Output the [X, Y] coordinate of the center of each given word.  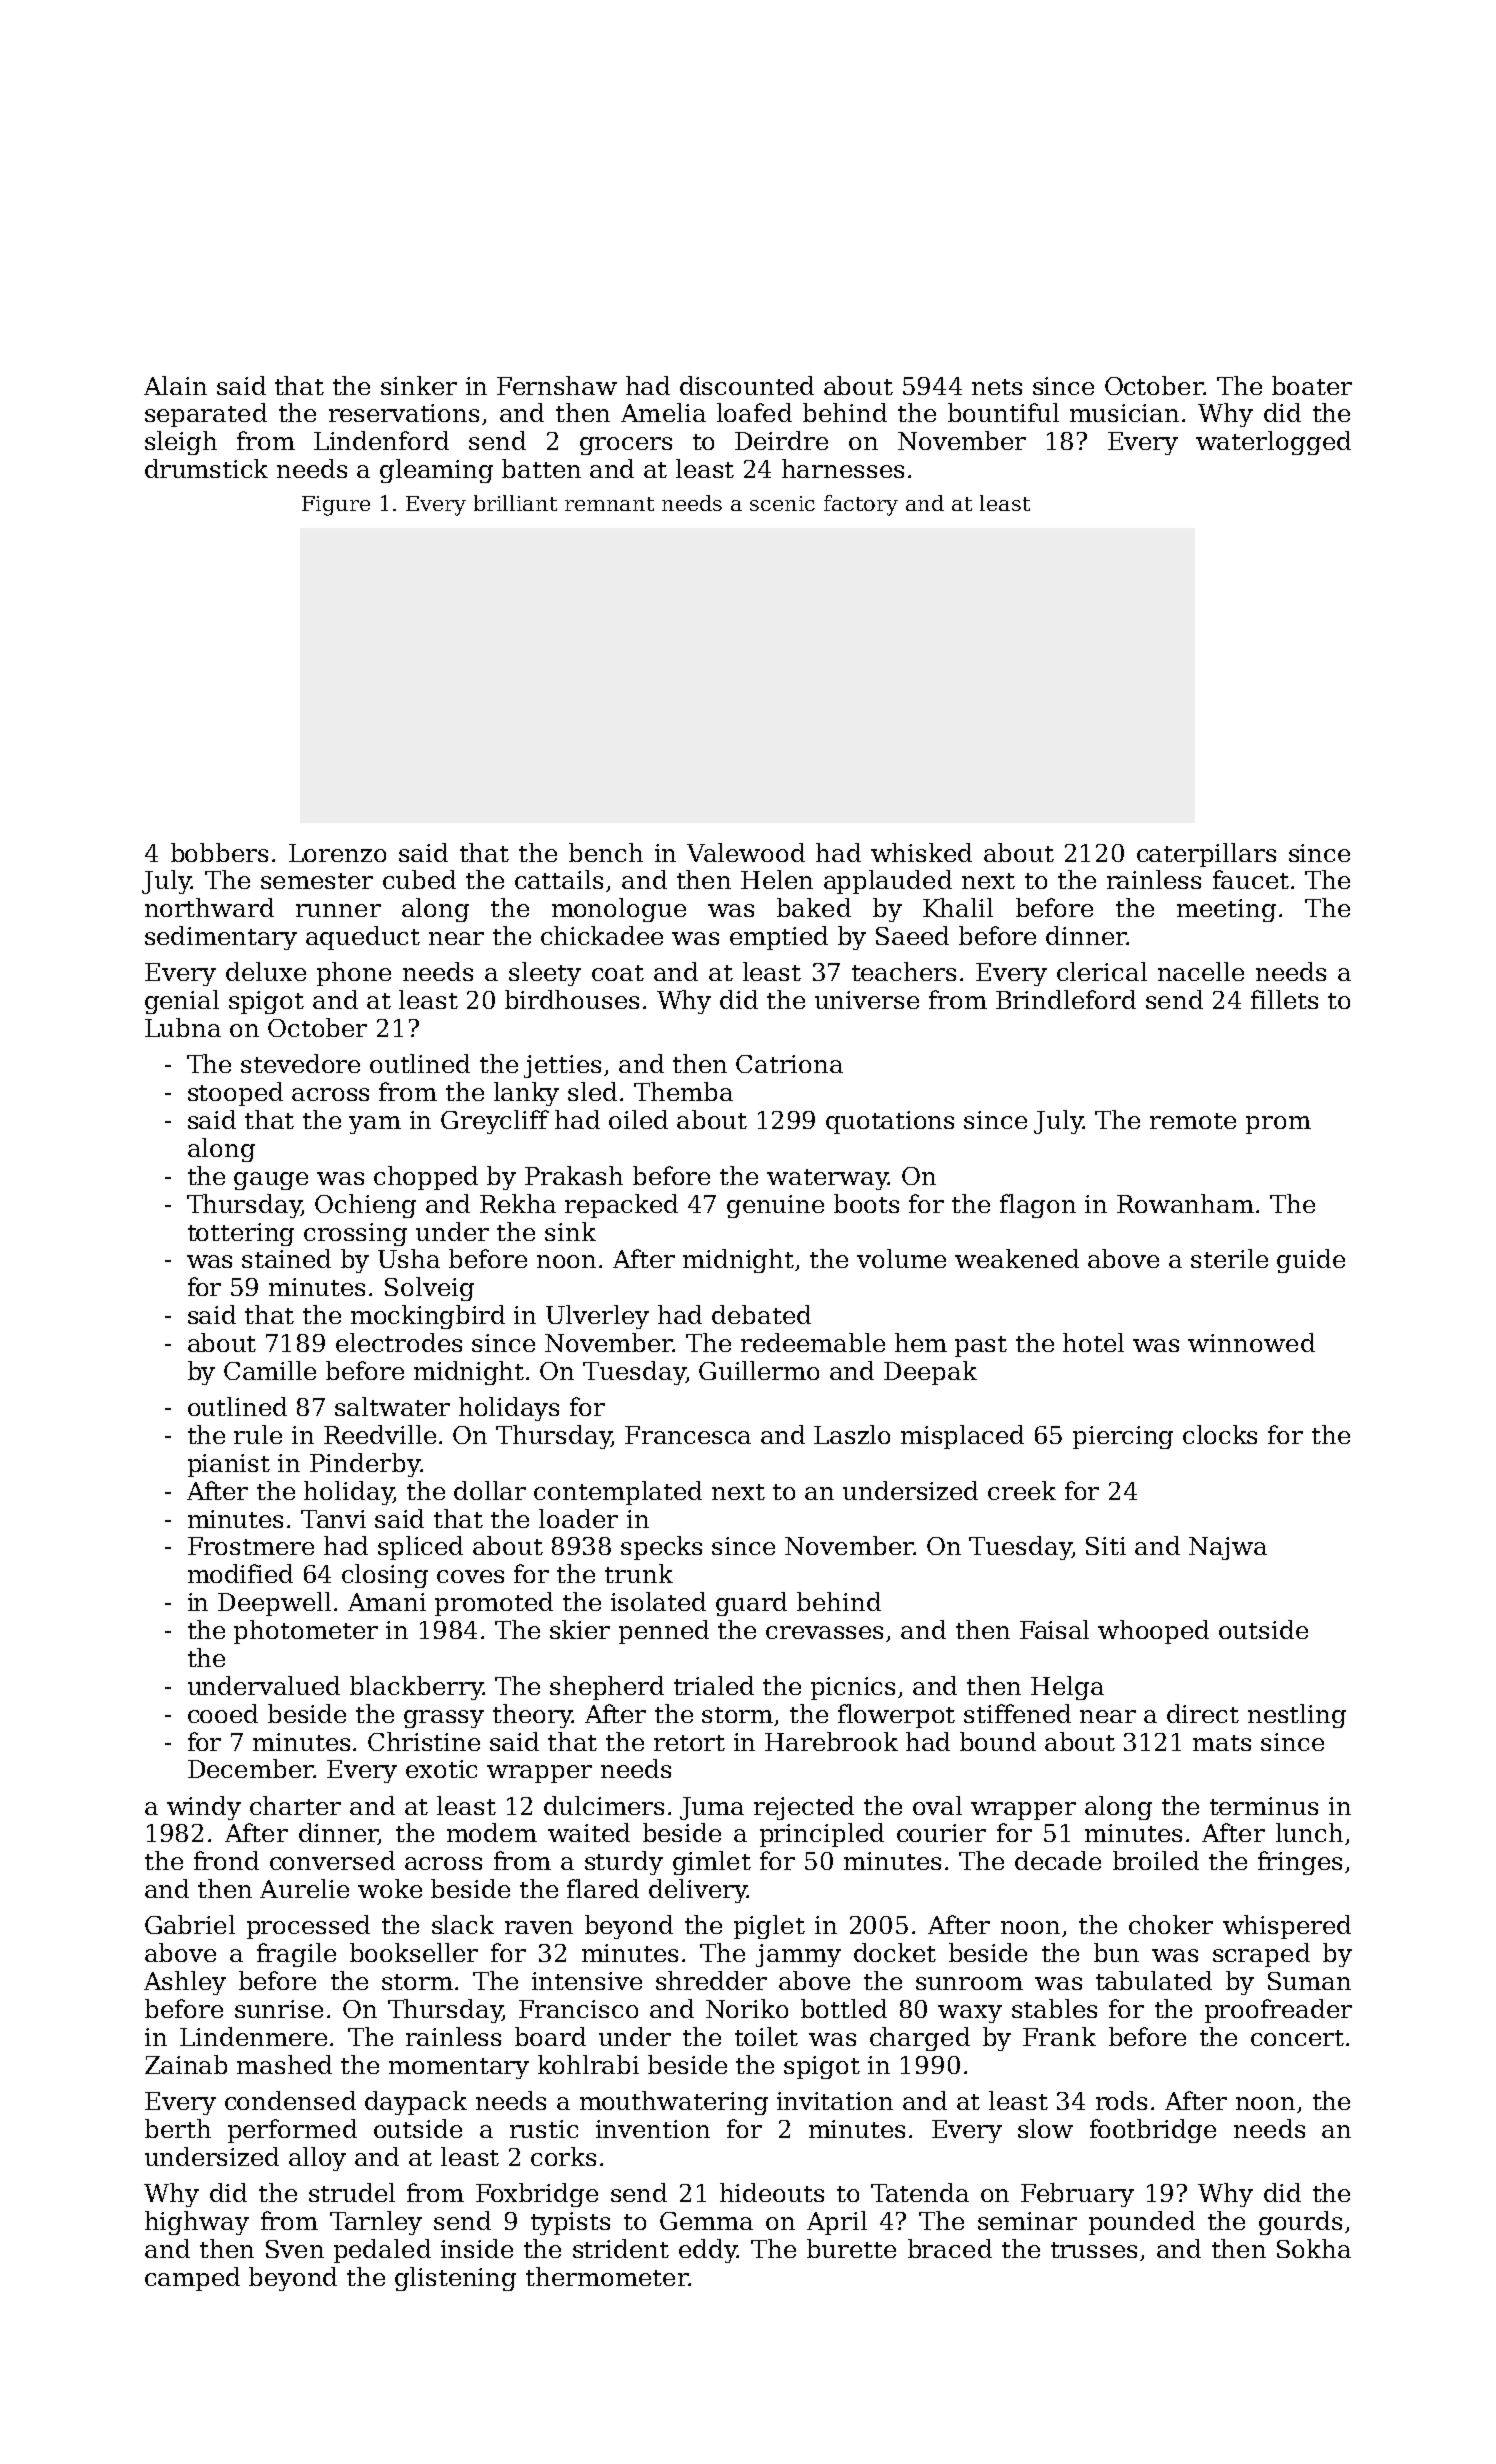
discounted [747, 385]
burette [851, 2248]
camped [192, 2279]
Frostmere [251, 1546]
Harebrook [831, 1741]
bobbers [219, 852]
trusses [1094, 2250]
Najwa [1228, 1548]
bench [606, 852]
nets [997, 387]
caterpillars [1206, 855]
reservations [404, 413]
